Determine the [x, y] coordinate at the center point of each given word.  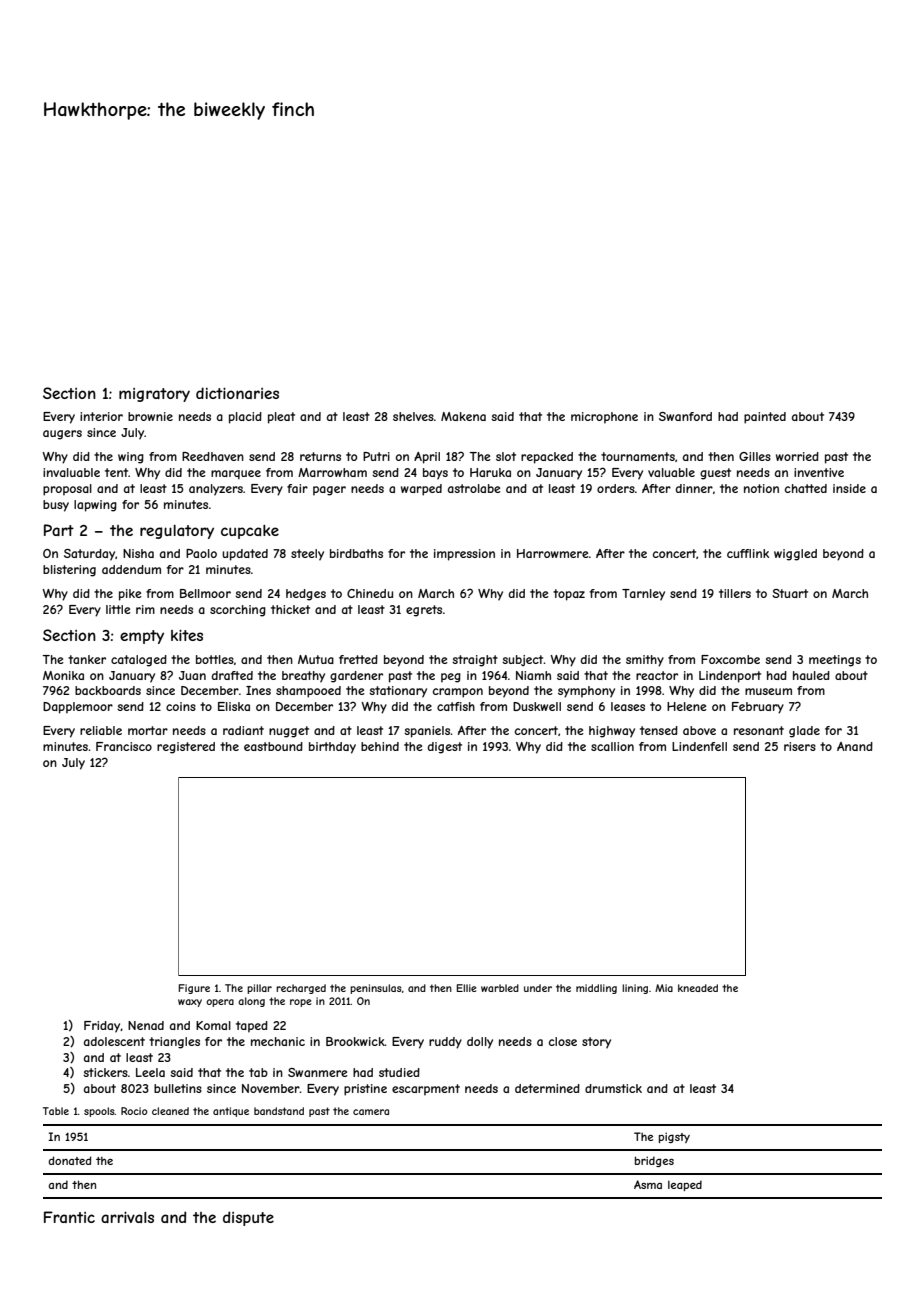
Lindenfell [699, 746]
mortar [148, 730]
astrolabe [474, 488]
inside [849, 488]
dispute [248, 1218]
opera [220, 1003]
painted [765, 418]
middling [596, 989]
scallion [612, 746]
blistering [69, 571]
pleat [281, 418]
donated [69, 1160]
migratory [154, 395]
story [596, 1043]
